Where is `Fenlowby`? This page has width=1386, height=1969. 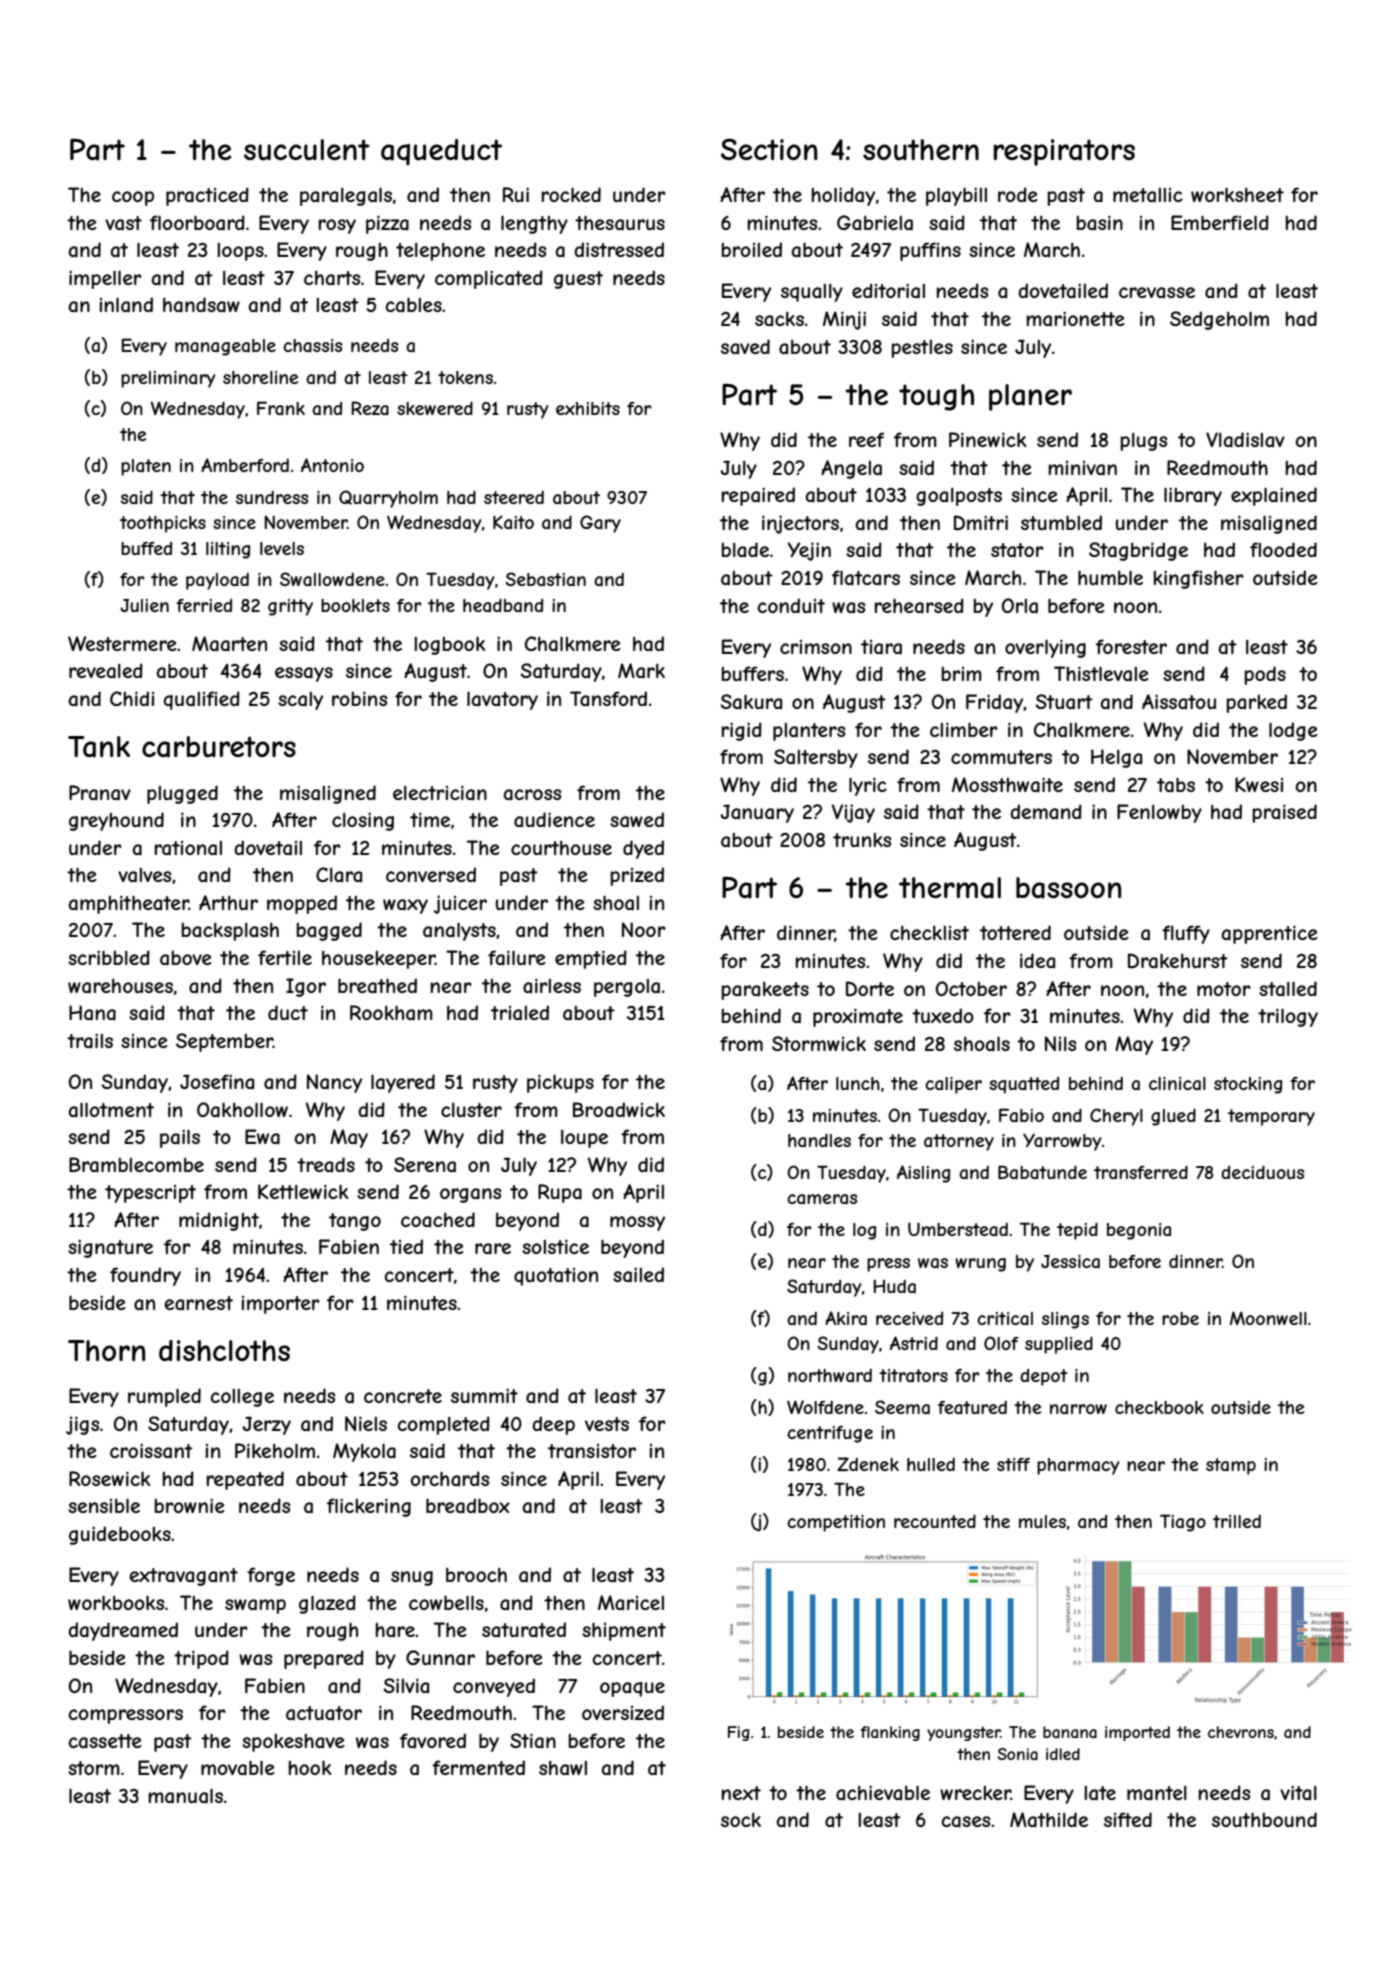 Fenlowby is located at coordinates (1159, 813).
